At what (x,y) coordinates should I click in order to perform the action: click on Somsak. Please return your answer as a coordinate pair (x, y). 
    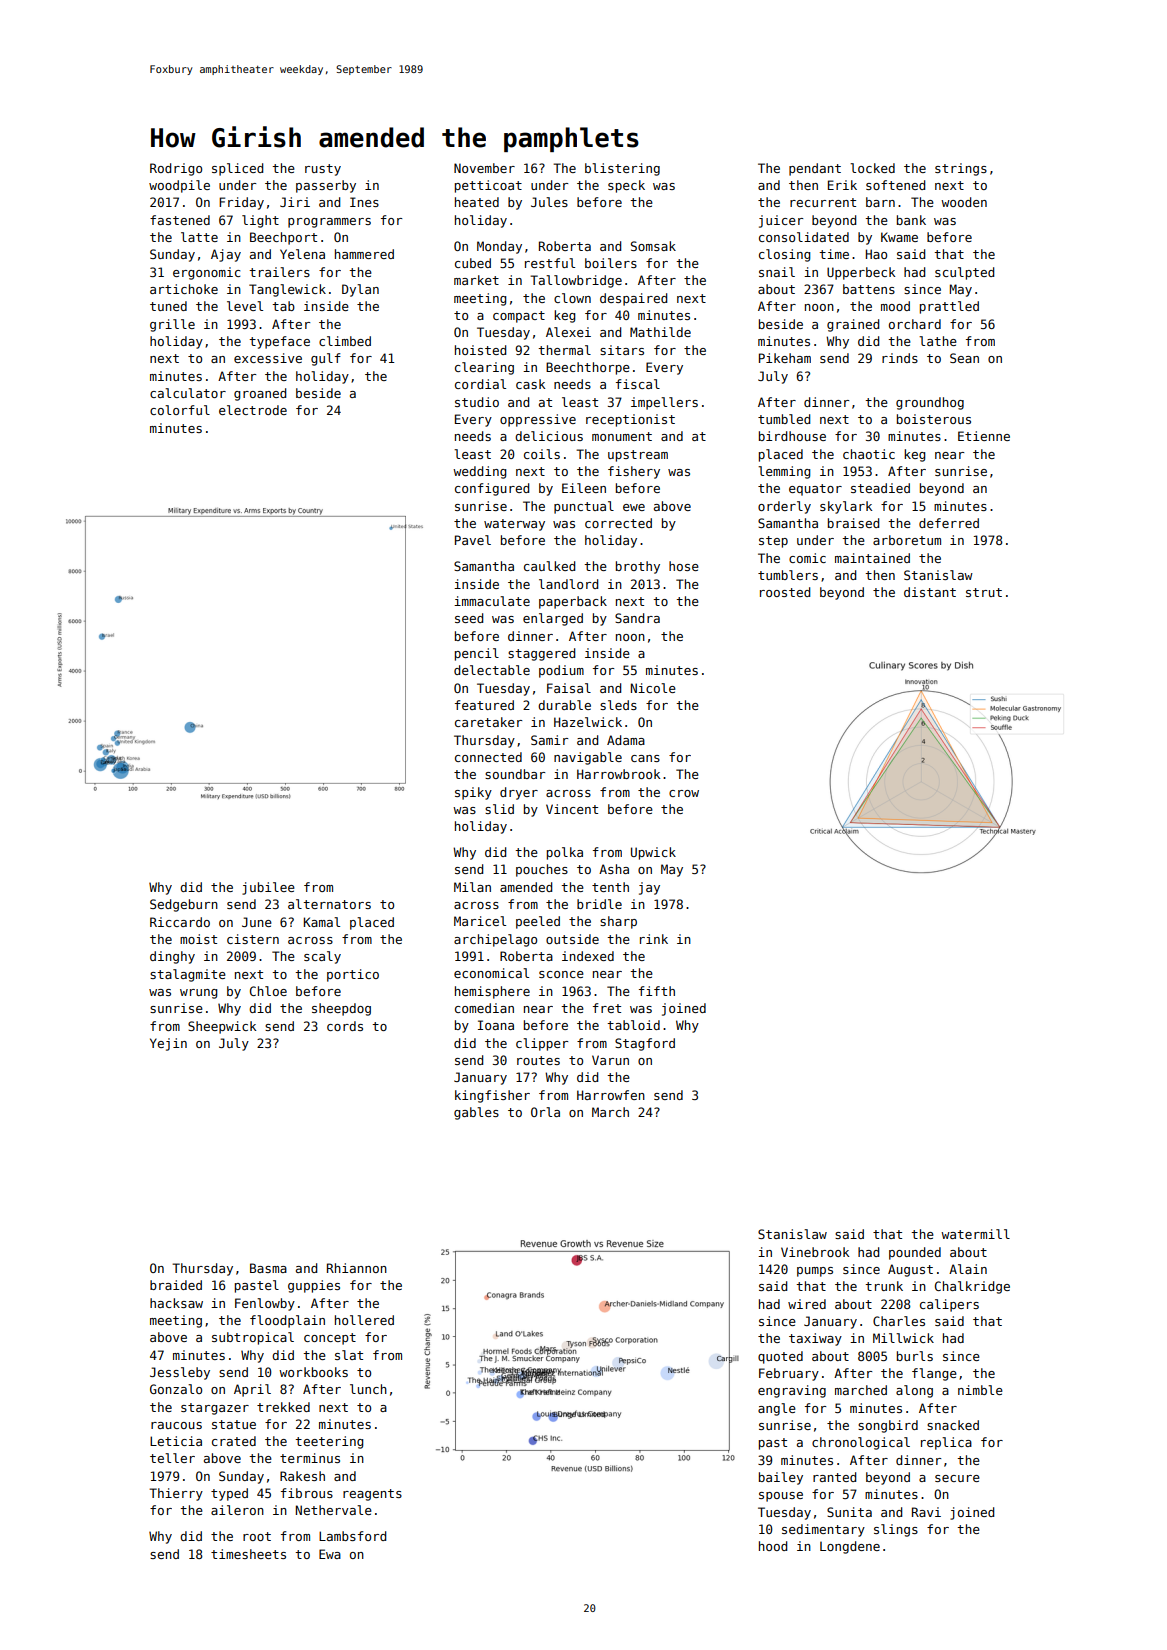
    Looking at the image, I should click on (653, 246).
